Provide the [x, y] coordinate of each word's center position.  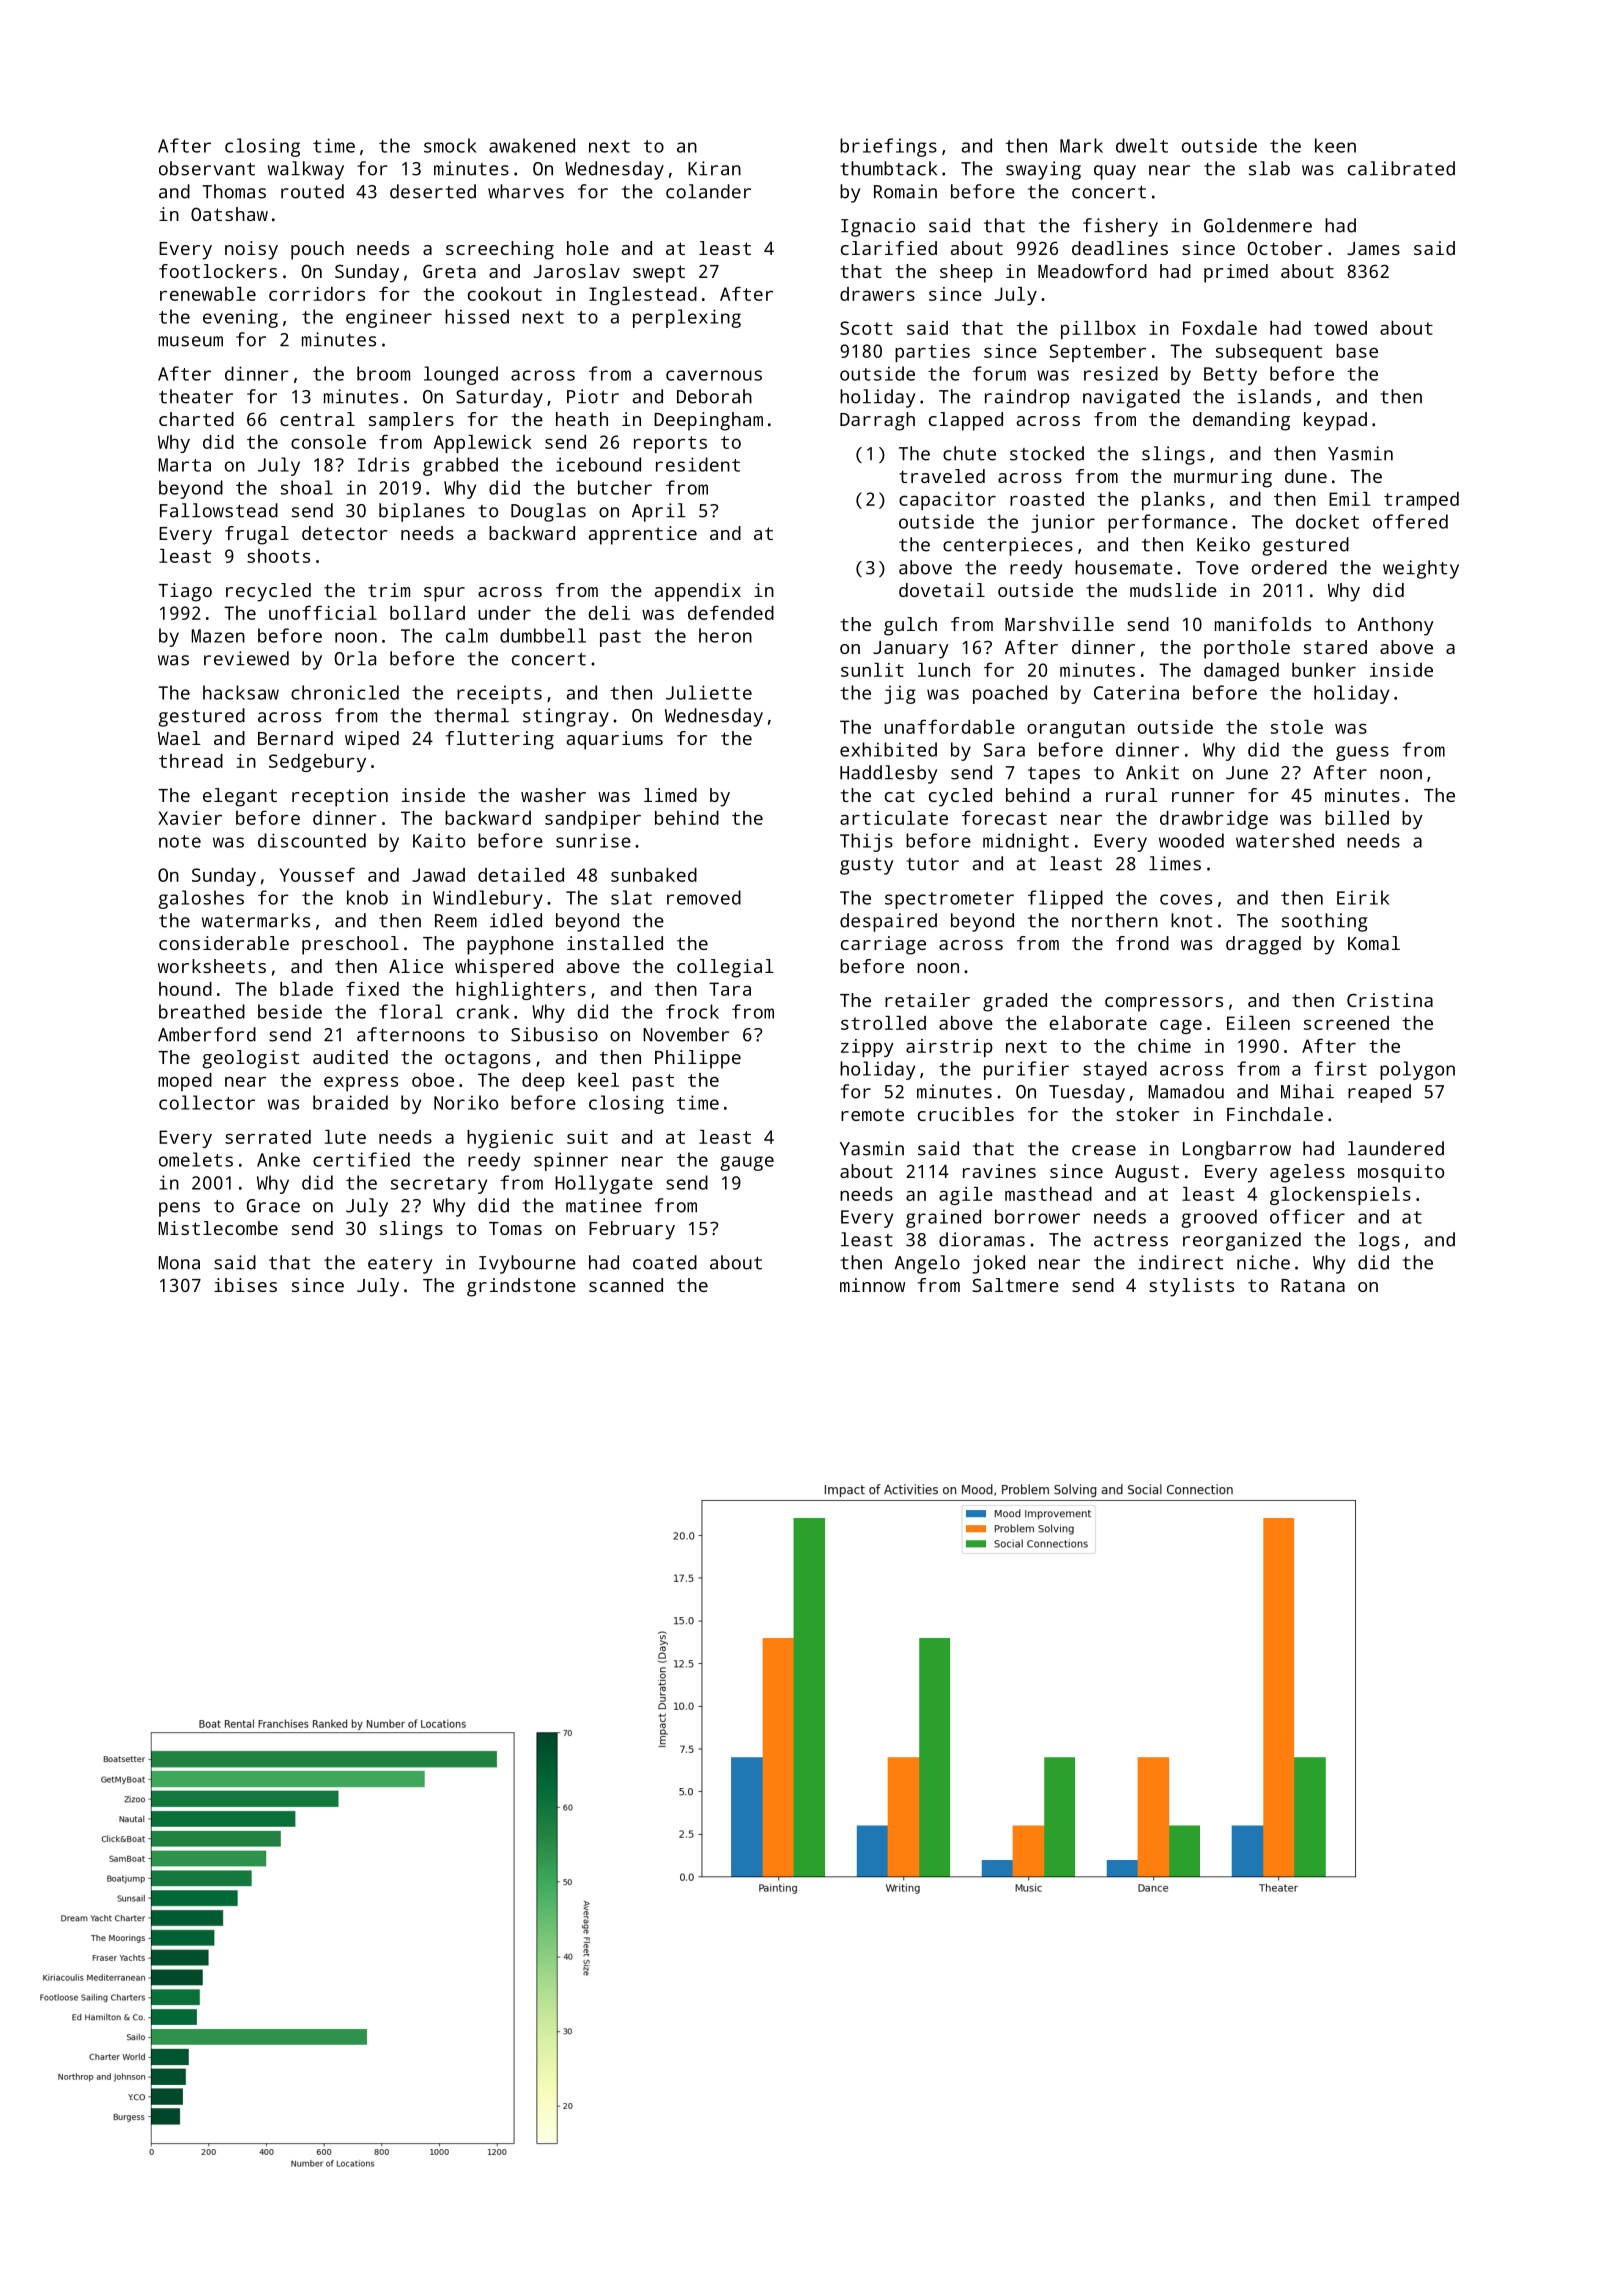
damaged [1241, 672]
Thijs [866, 842]
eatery [400, 1265]
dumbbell [543, 635]
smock [450, 145]
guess [1362, 753]
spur [444, 594]
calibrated [1401, 168]
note [180, 841]
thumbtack [888, 168]
